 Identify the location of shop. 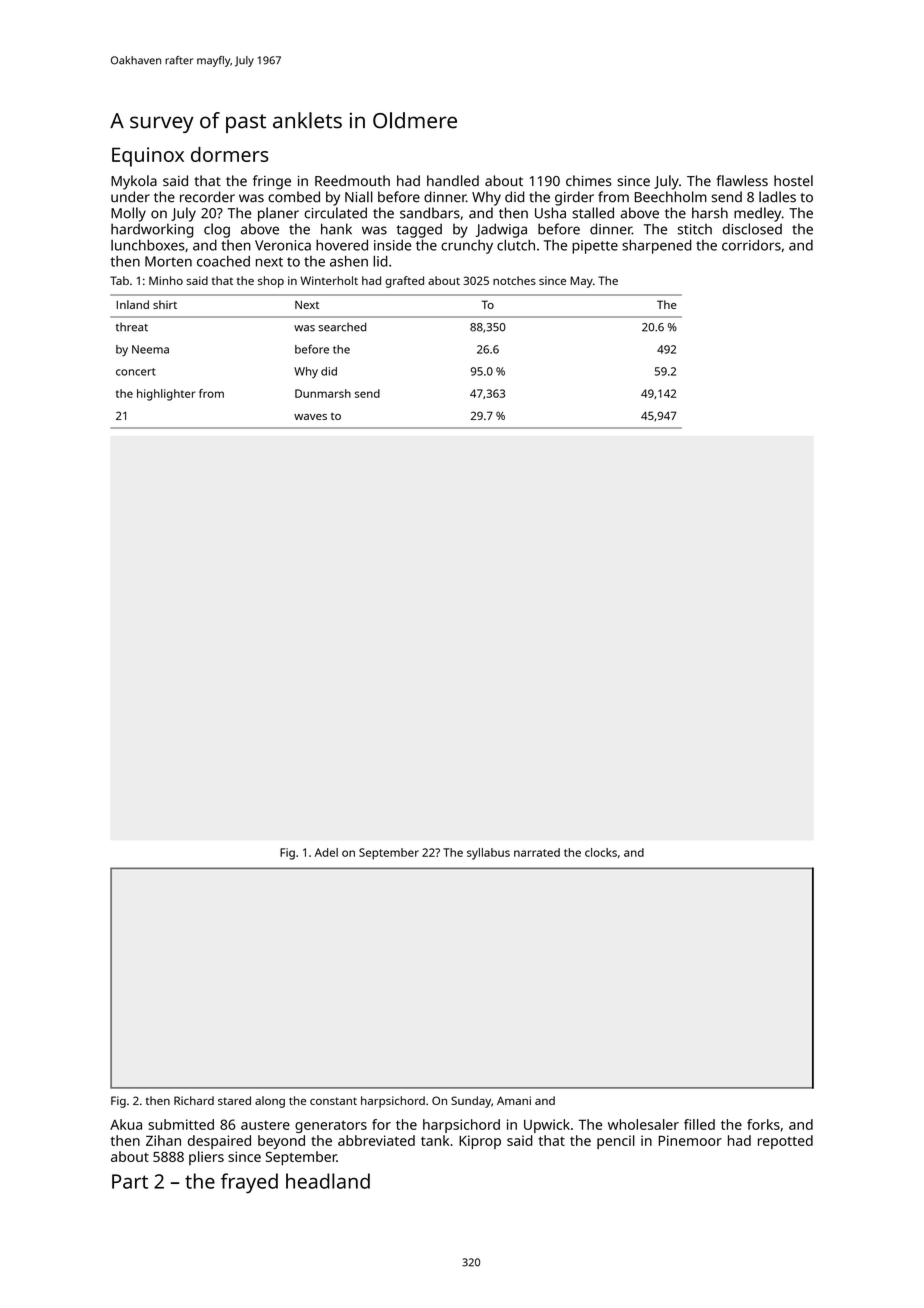
(271, 282).
